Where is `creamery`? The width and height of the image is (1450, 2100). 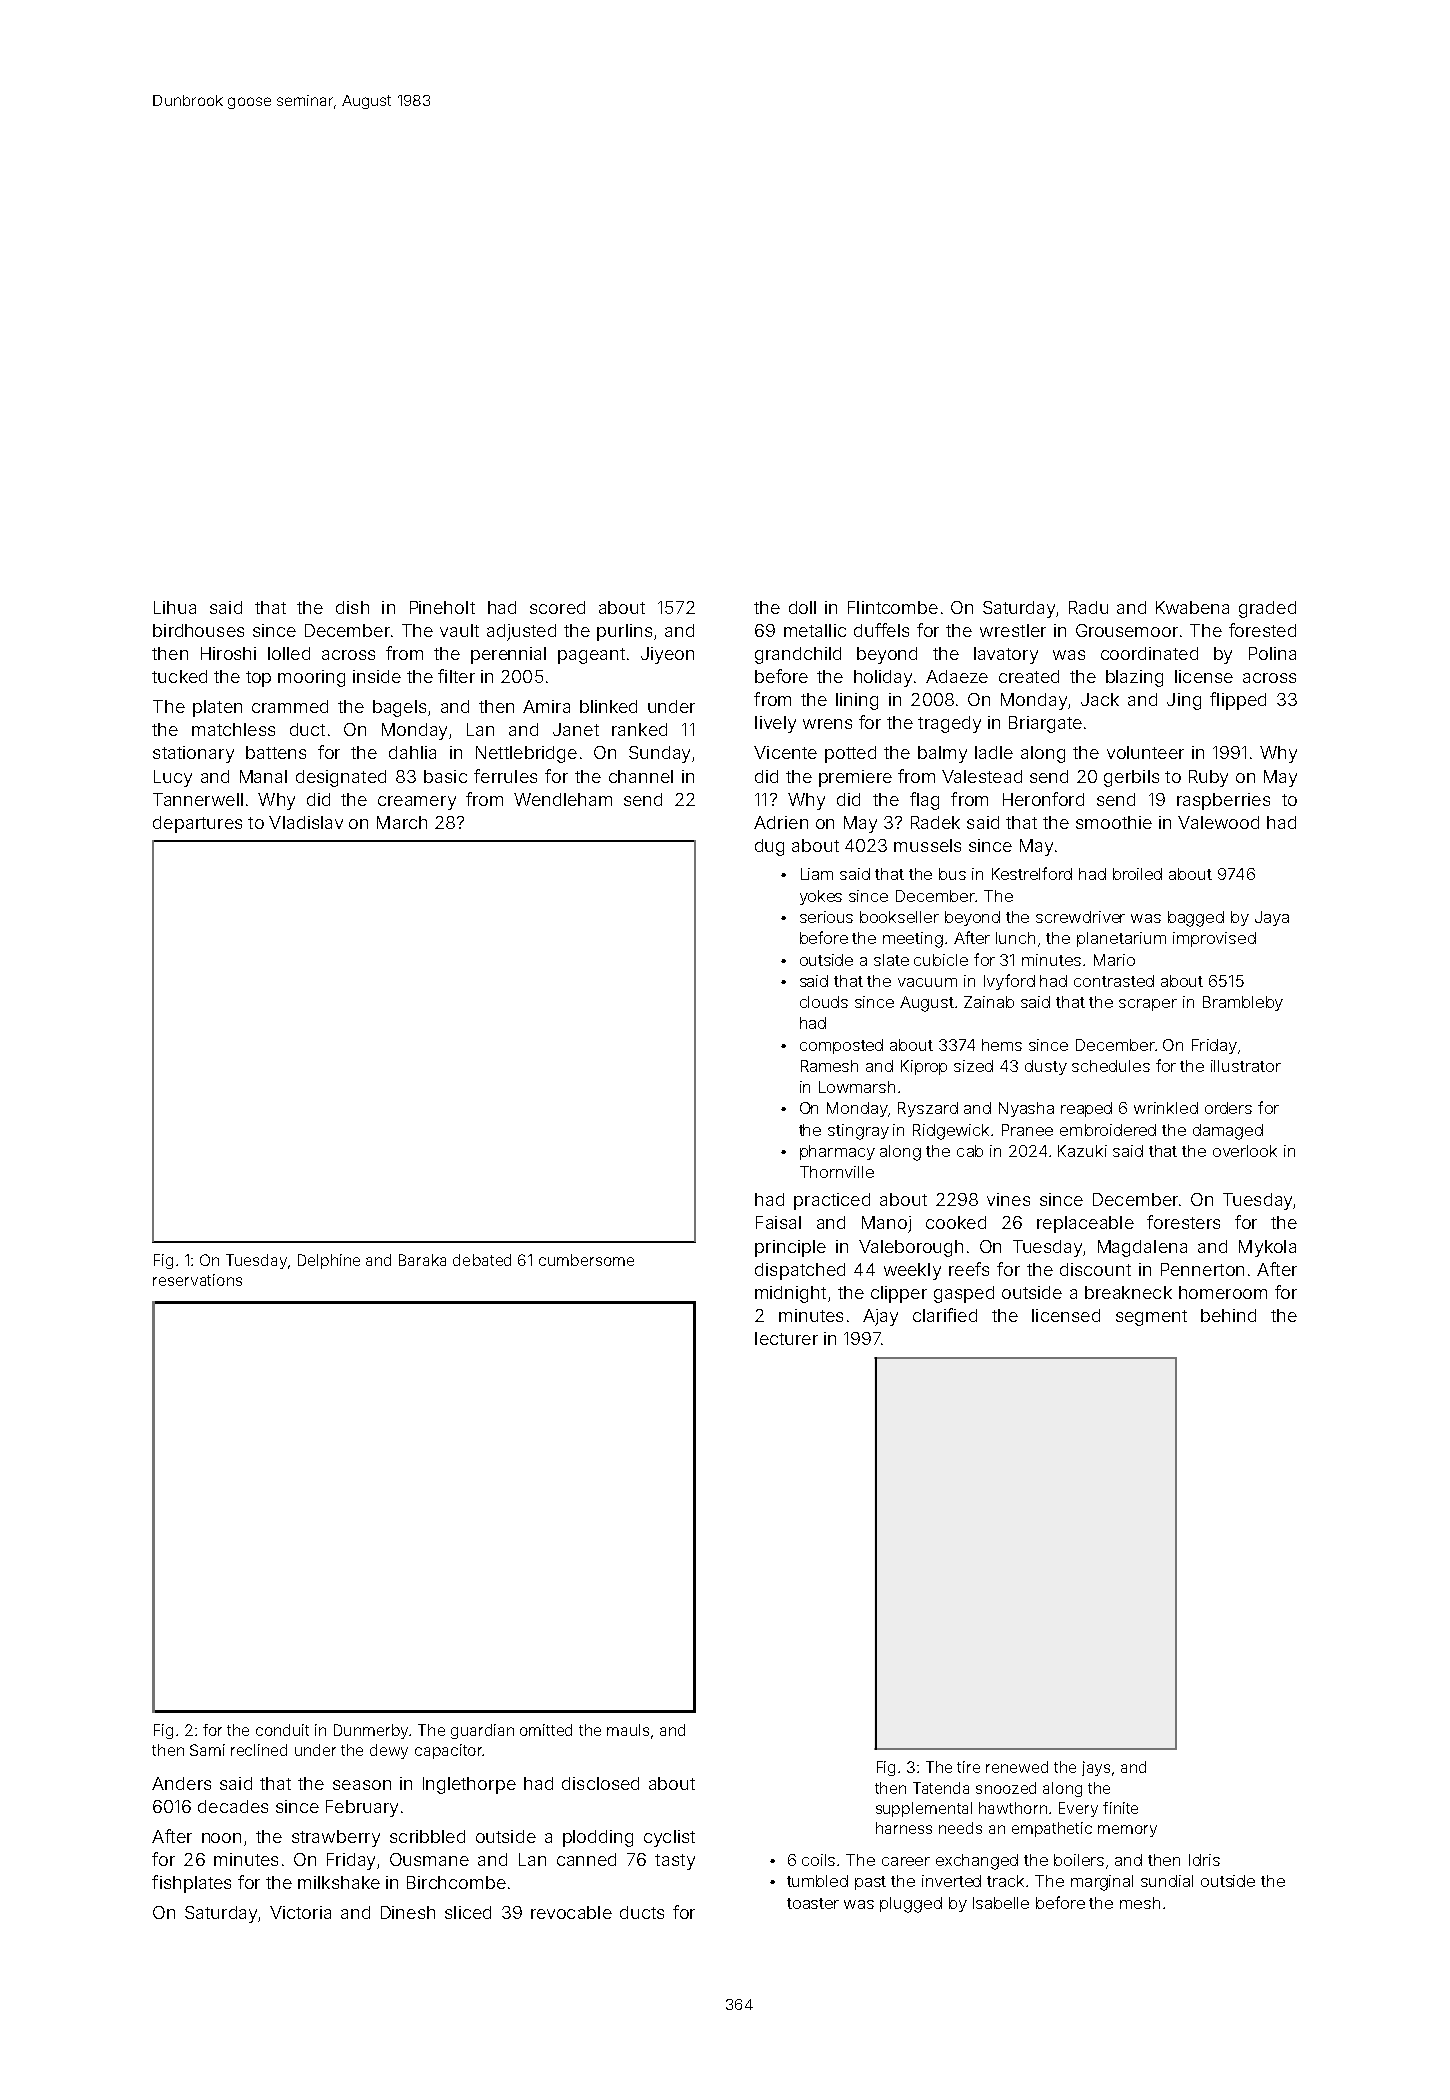 creamery is located at coordinates (417, 803).
